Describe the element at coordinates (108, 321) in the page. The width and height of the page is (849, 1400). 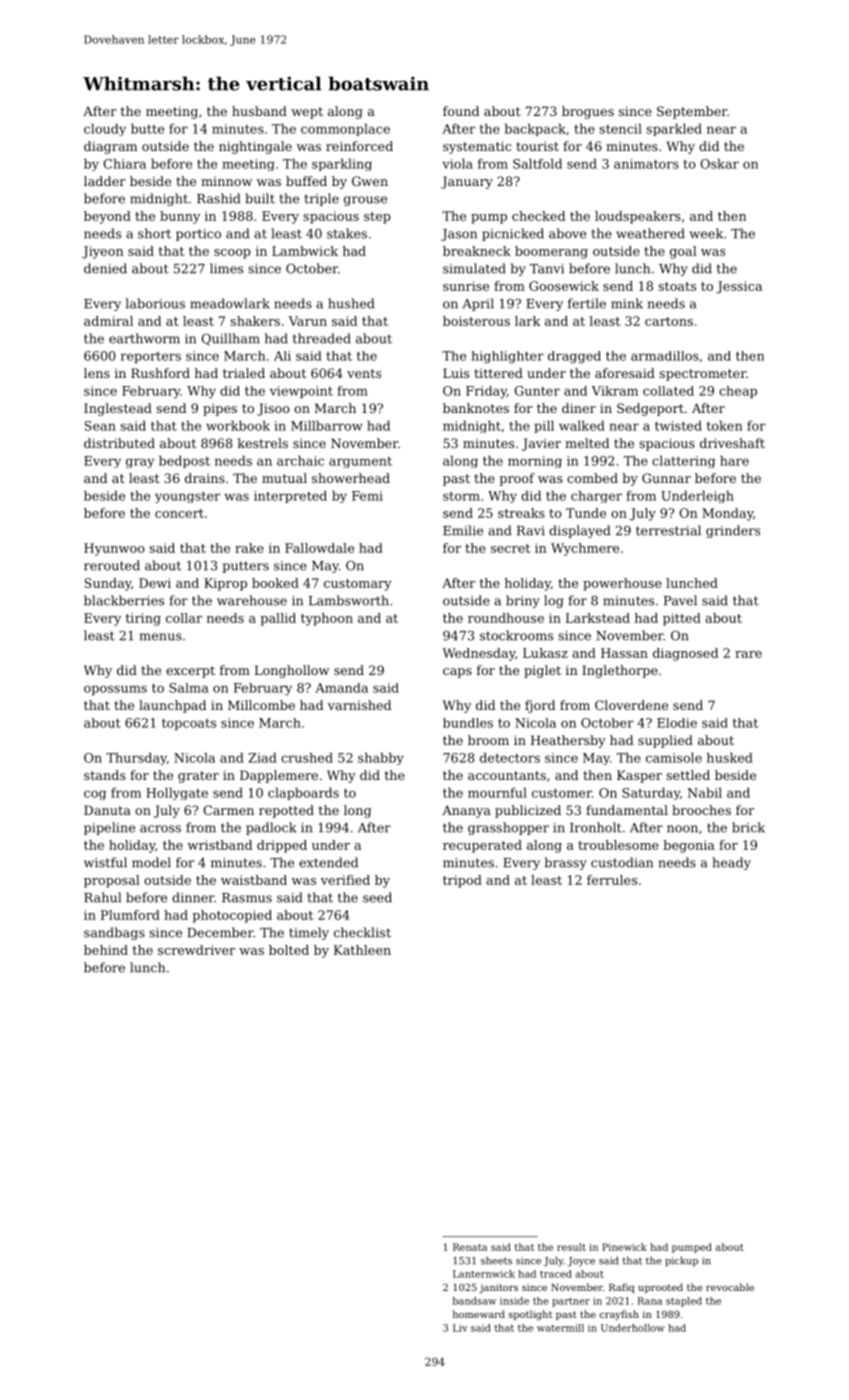
I see `admiral` at that location.
